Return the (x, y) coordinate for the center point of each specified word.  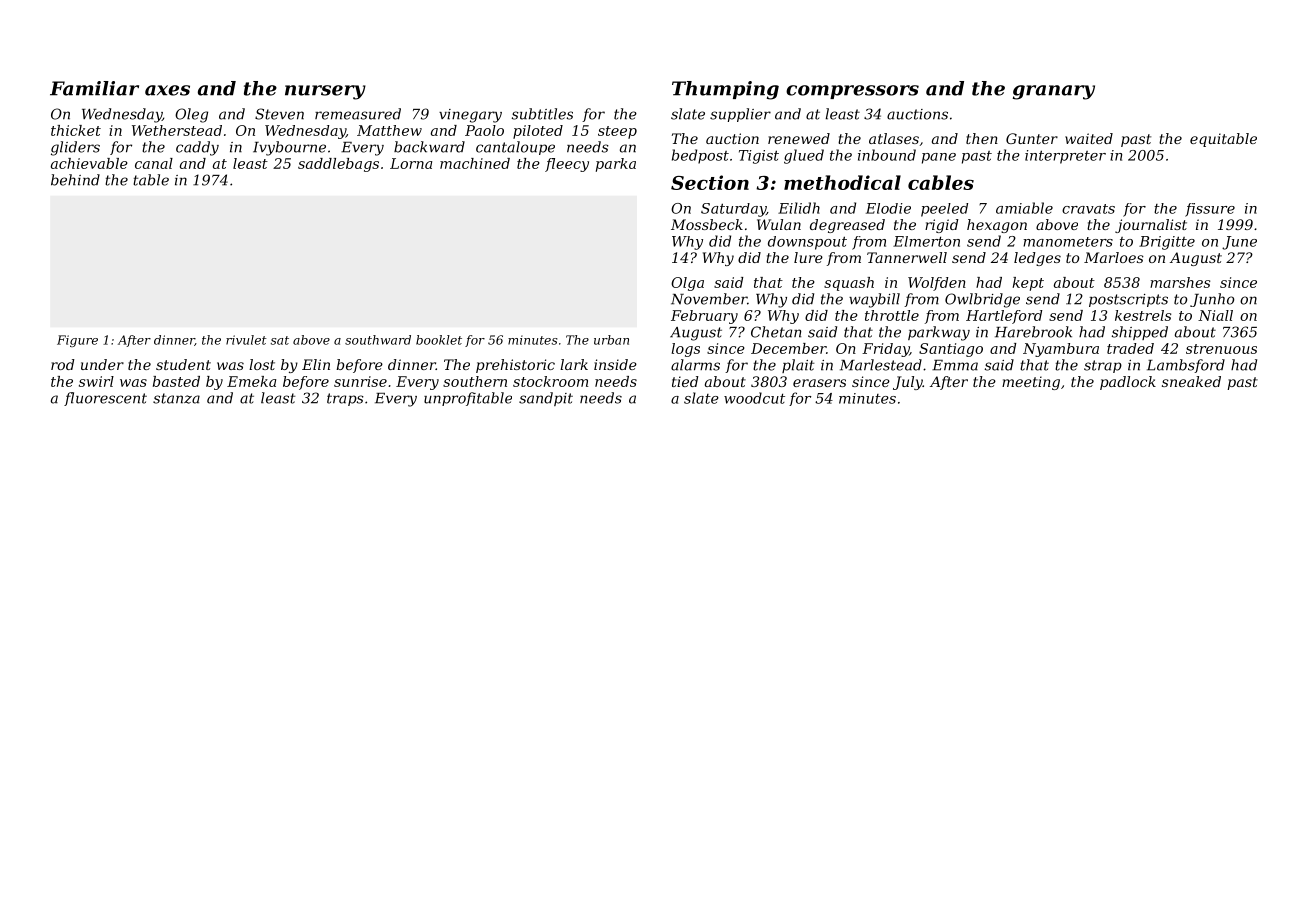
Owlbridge (982, 300)
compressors (852, 92)
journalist (1151, 226)
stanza (176, 398)
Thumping (725, 90)
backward (429, 147)
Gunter (1032, 138)
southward (378, 340)
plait (798, 366)
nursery (325, 92)
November (709, 299)
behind (75, 180)
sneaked (1191, 381)
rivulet (246, 340)
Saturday (733, 210)
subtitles (542, 114)
